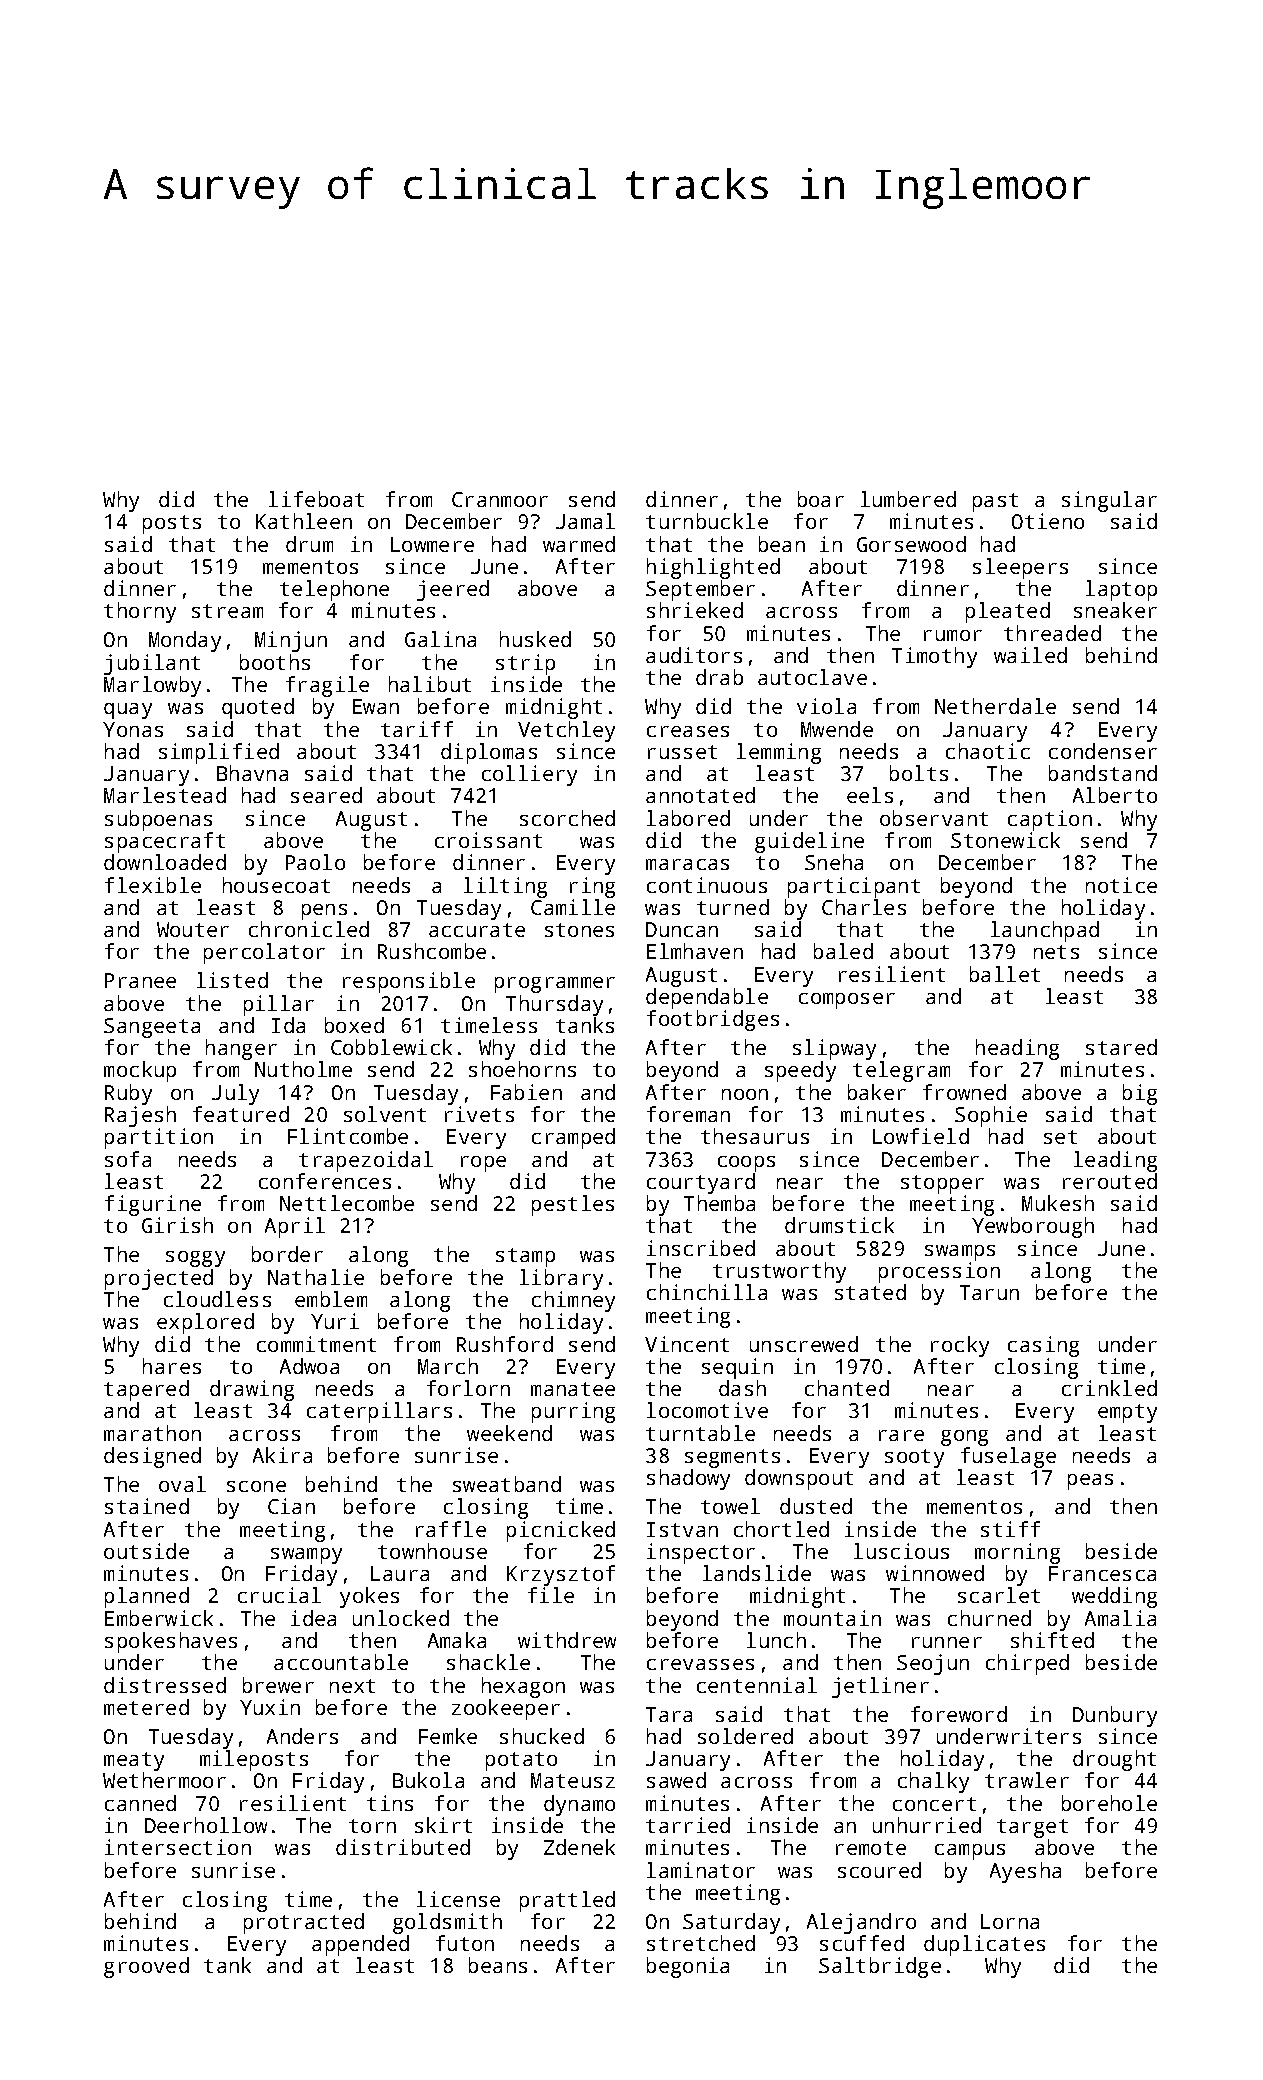  Describe the element at coordinates (901, 1551) in the page. I see `luscious` at that location.
